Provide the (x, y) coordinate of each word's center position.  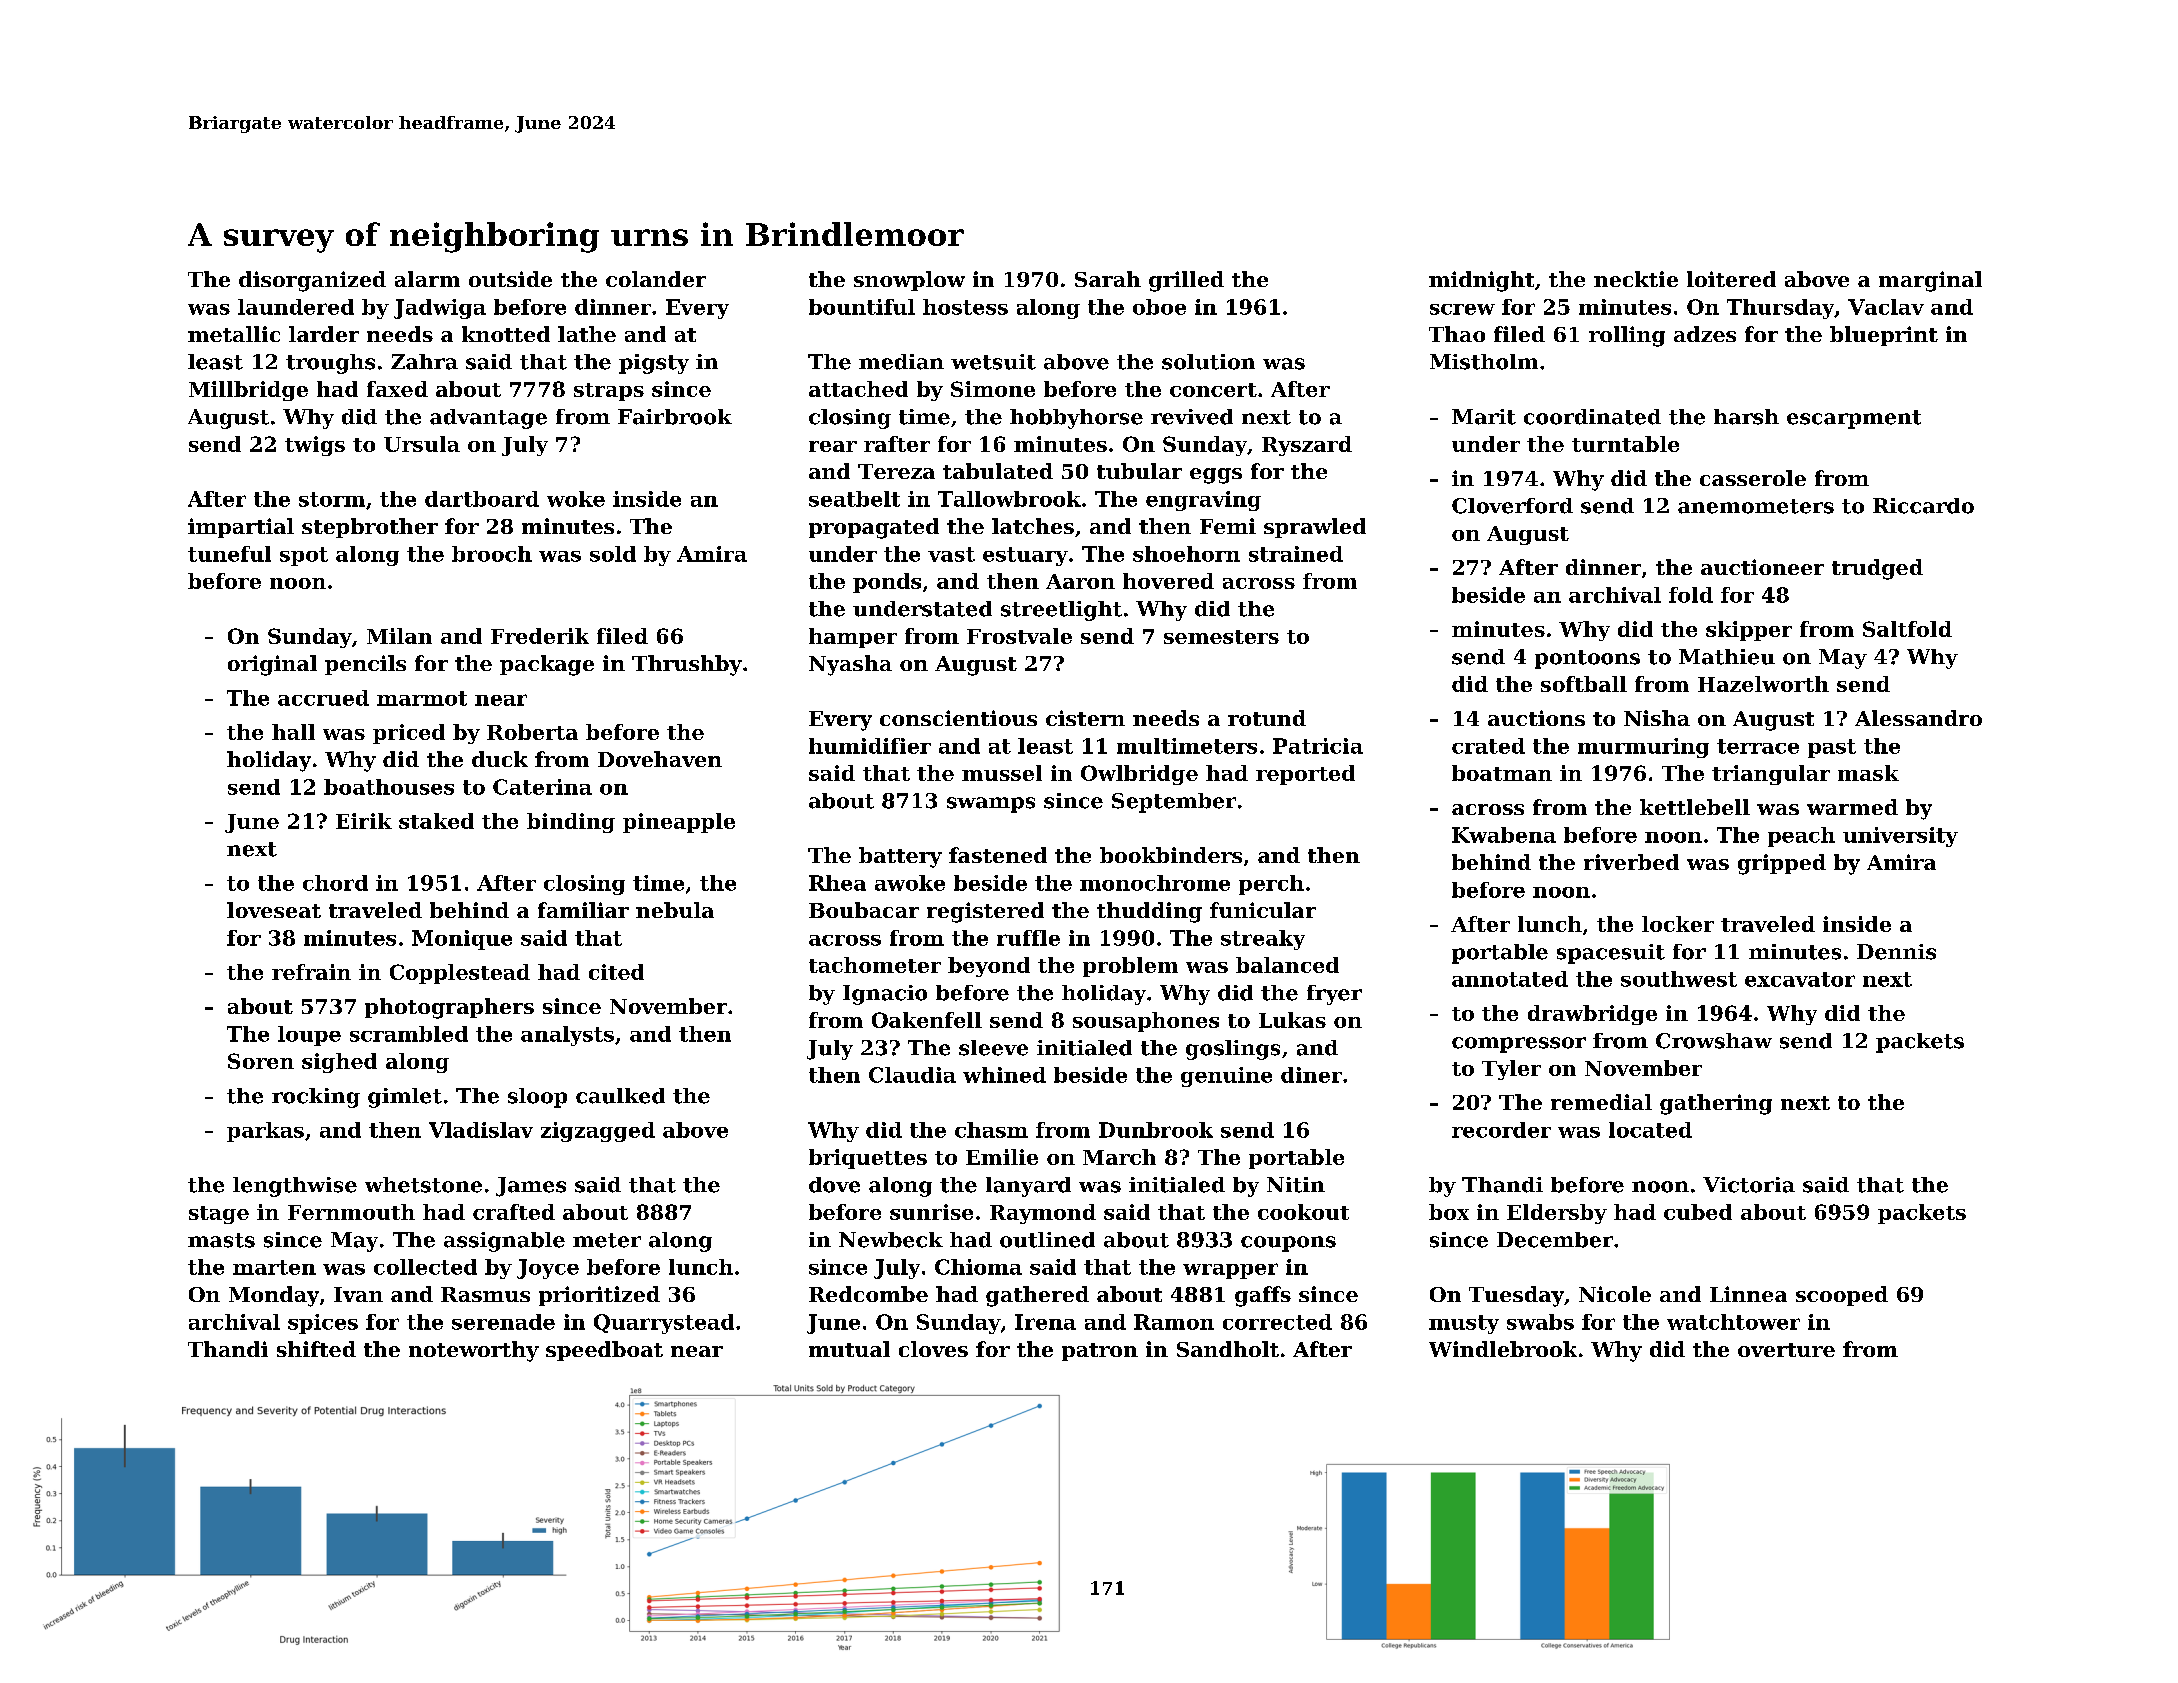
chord (335, 883)
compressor (1519, 1045)
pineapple (679, 823)
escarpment (1854, 419)
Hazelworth (1763, 684)
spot (304, 556)
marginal (1930, 281)
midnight (1481, 281)
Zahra (424, 362)
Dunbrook (1156, 1130)
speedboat (604, 1351)
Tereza (896, 471)
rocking (316, 1098)
